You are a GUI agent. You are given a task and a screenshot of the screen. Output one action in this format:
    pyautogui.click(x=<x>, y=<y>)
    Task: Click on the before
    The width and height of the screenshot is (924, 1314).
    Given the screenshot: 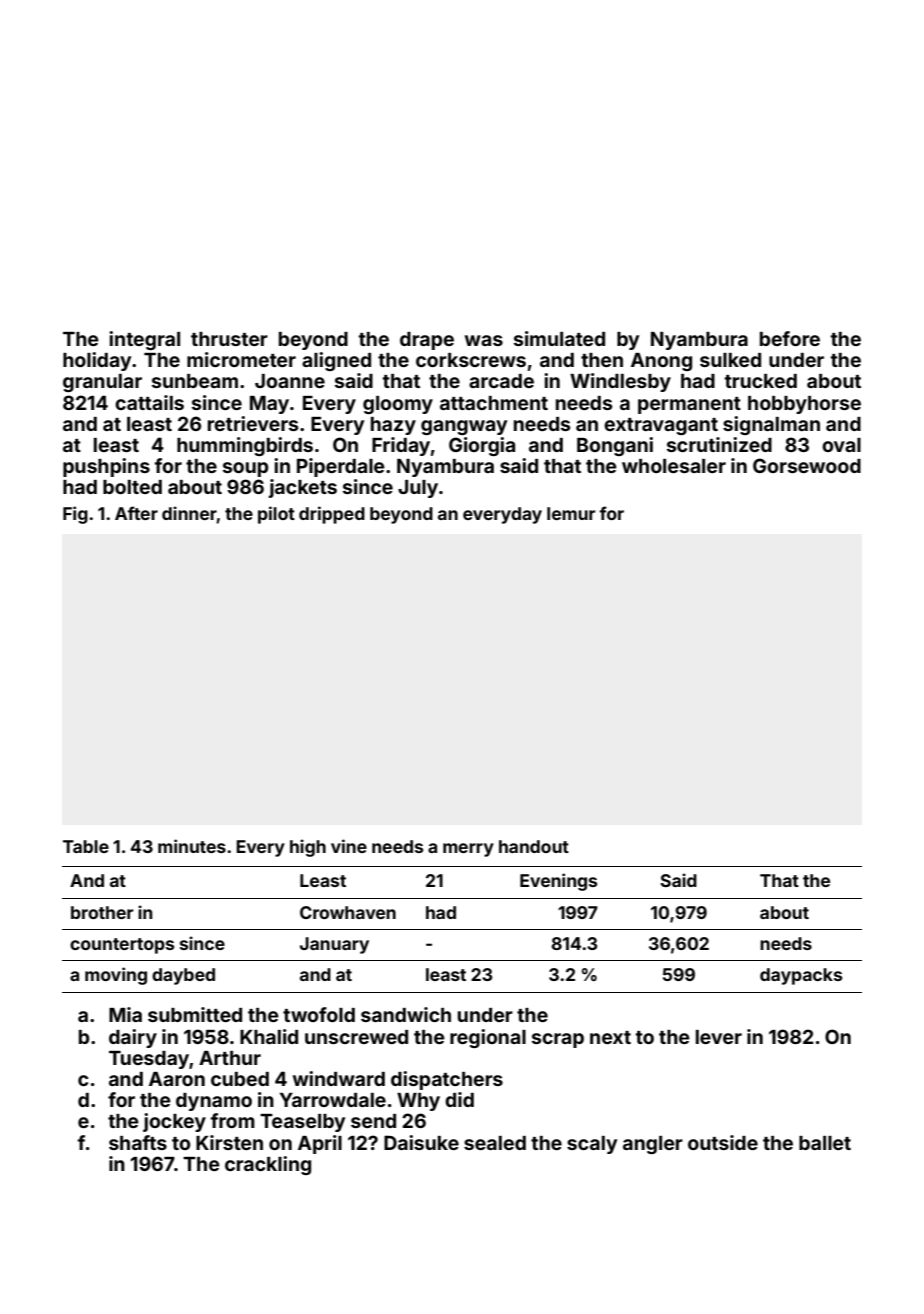 What is the action you would take?
    pyautogui.click(x=790, y=338)
